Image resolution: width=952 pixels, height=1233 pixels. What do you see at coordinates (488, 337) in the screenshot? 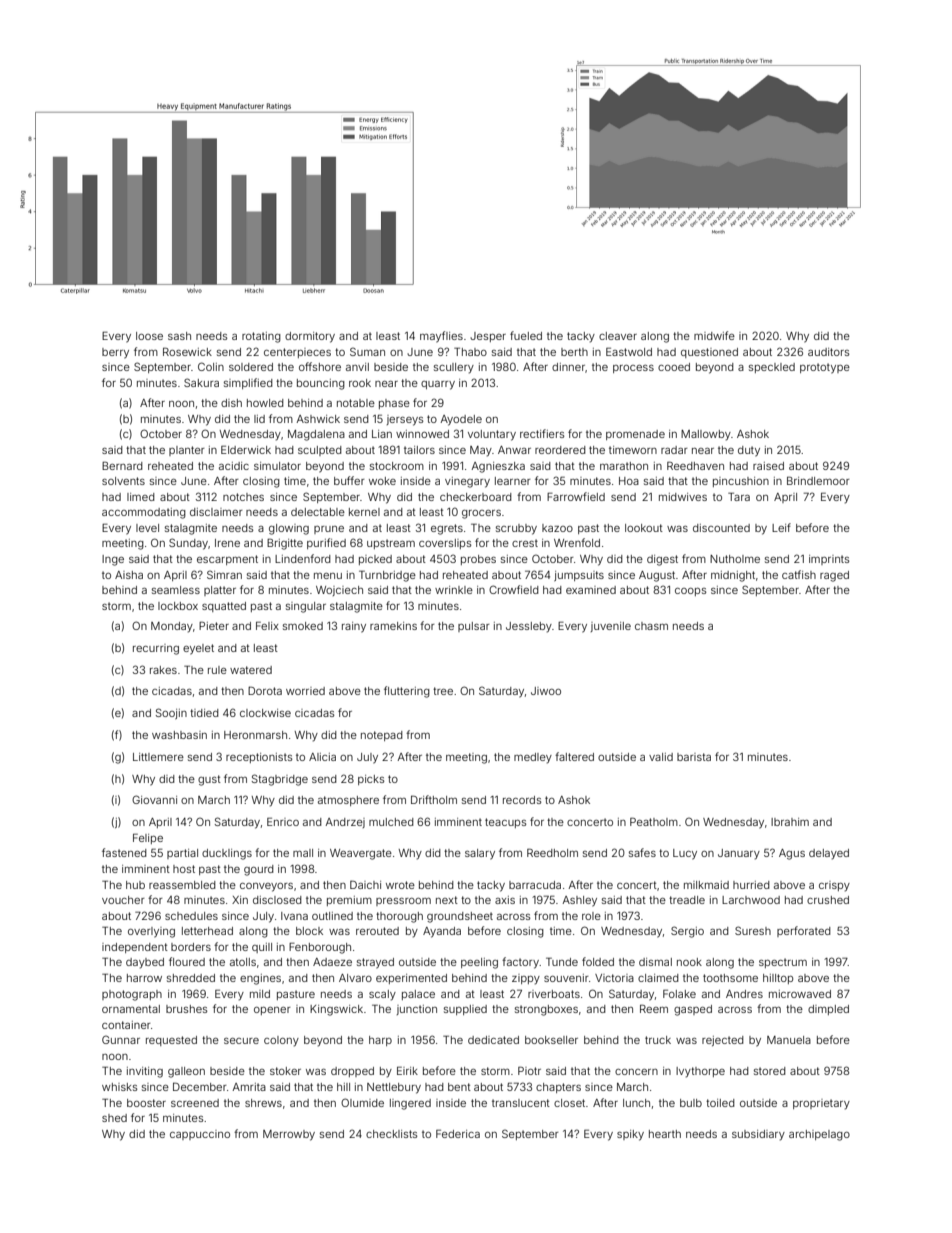
I see `Jesper` at bounding box center [488, 337].
